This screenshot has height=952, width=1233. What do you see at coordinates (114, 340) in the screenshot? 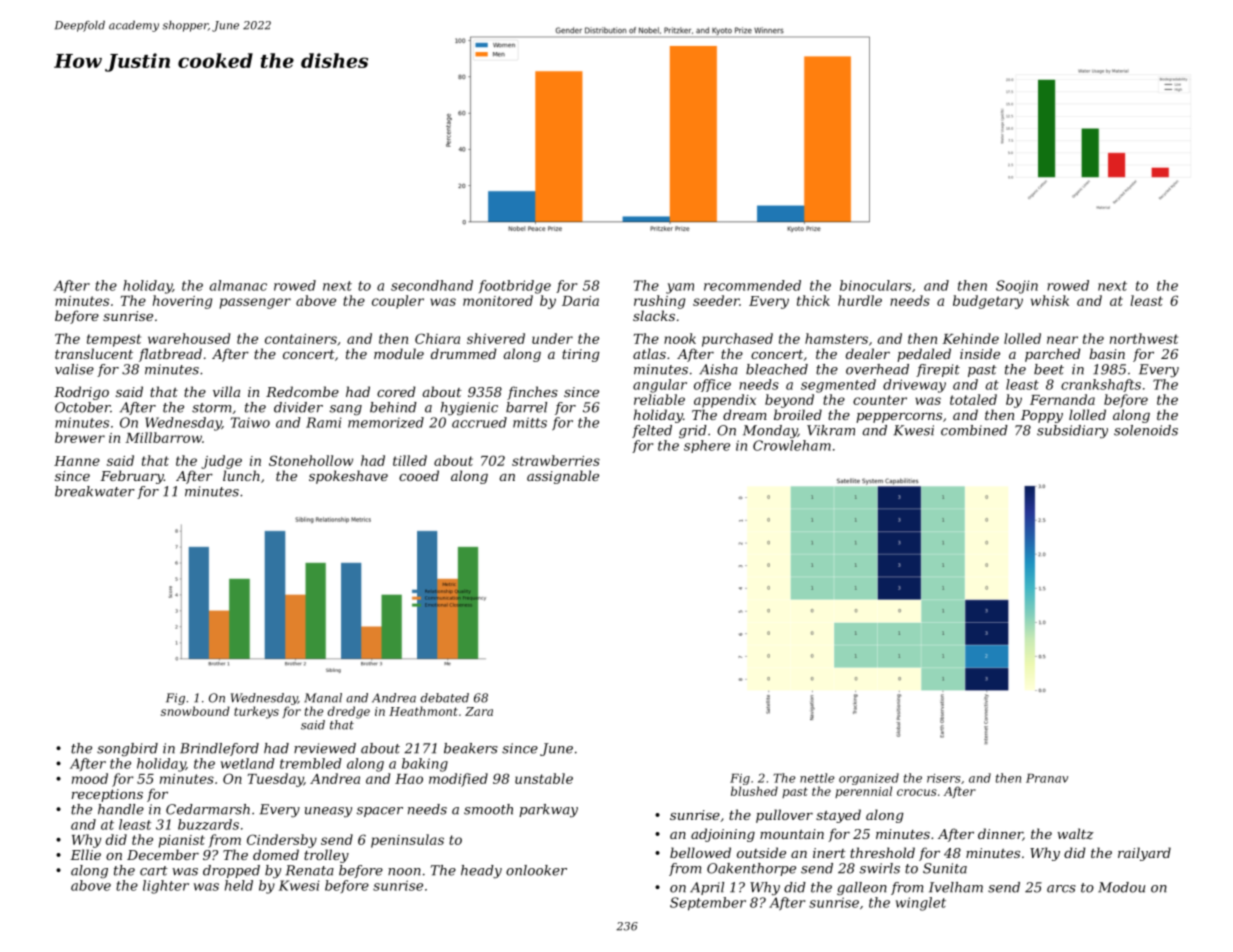
I see `tempest` at bounding box center [114, 340].
